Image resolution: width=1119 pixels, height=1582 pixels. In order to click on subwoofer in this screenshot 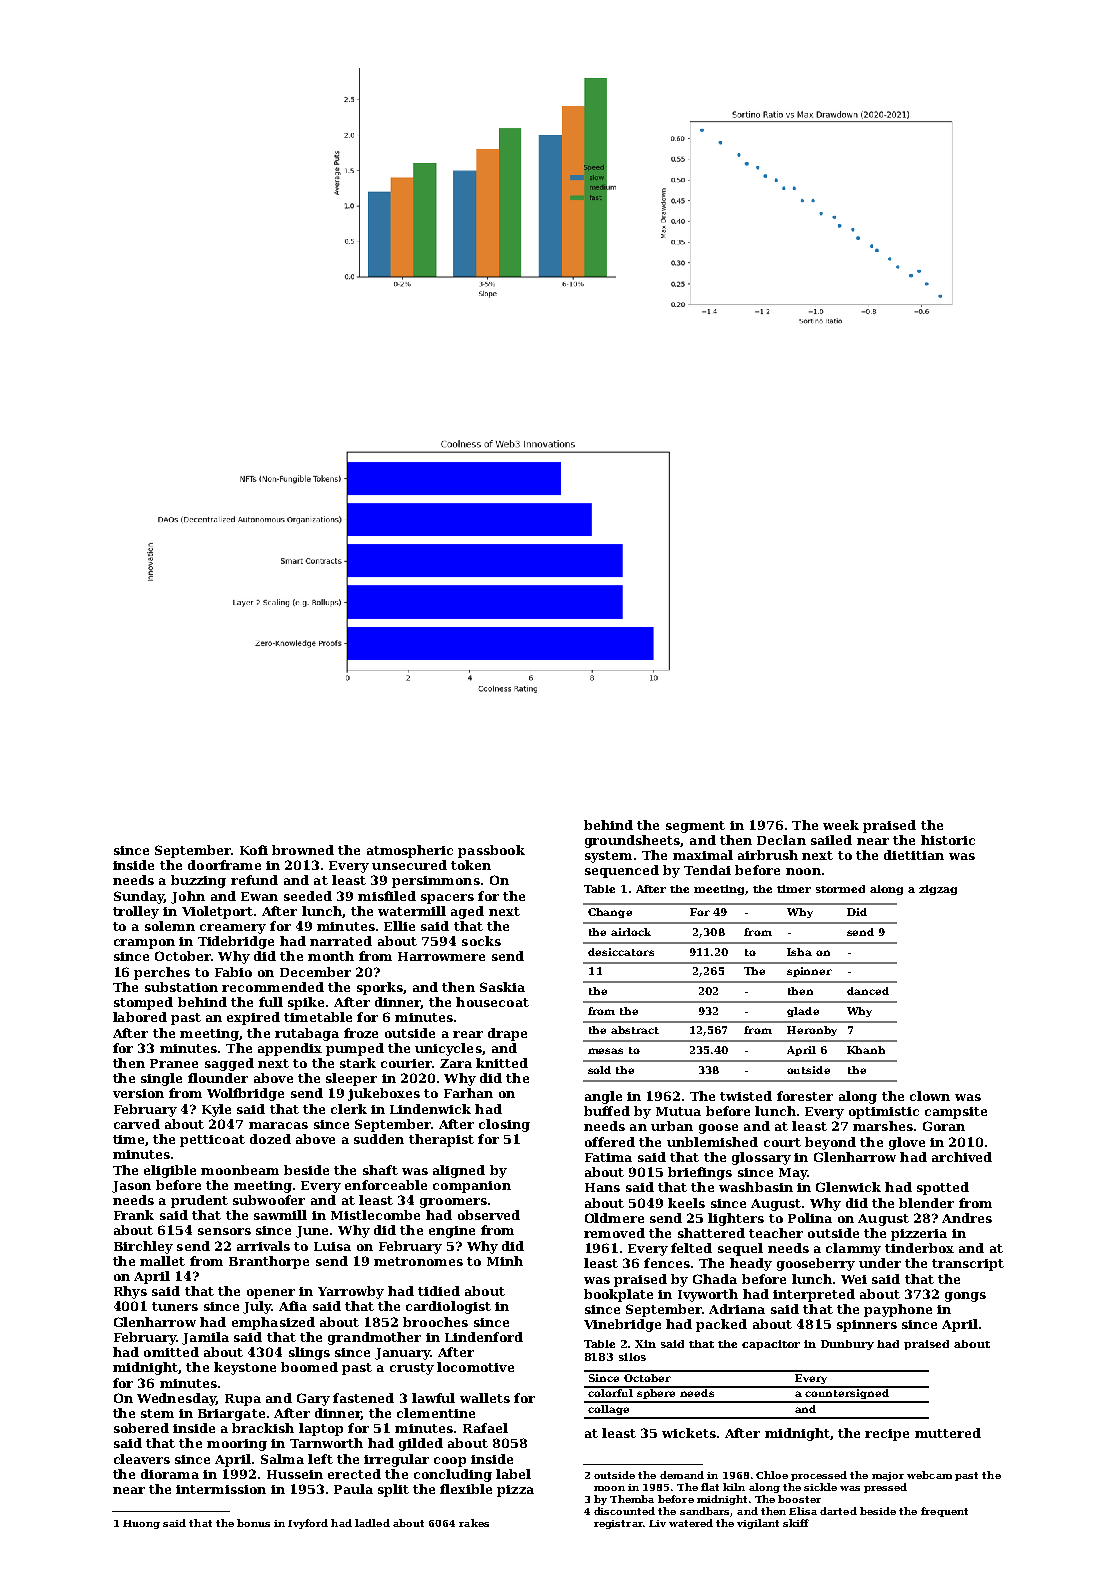, I will do `click(269, 1200)`.
